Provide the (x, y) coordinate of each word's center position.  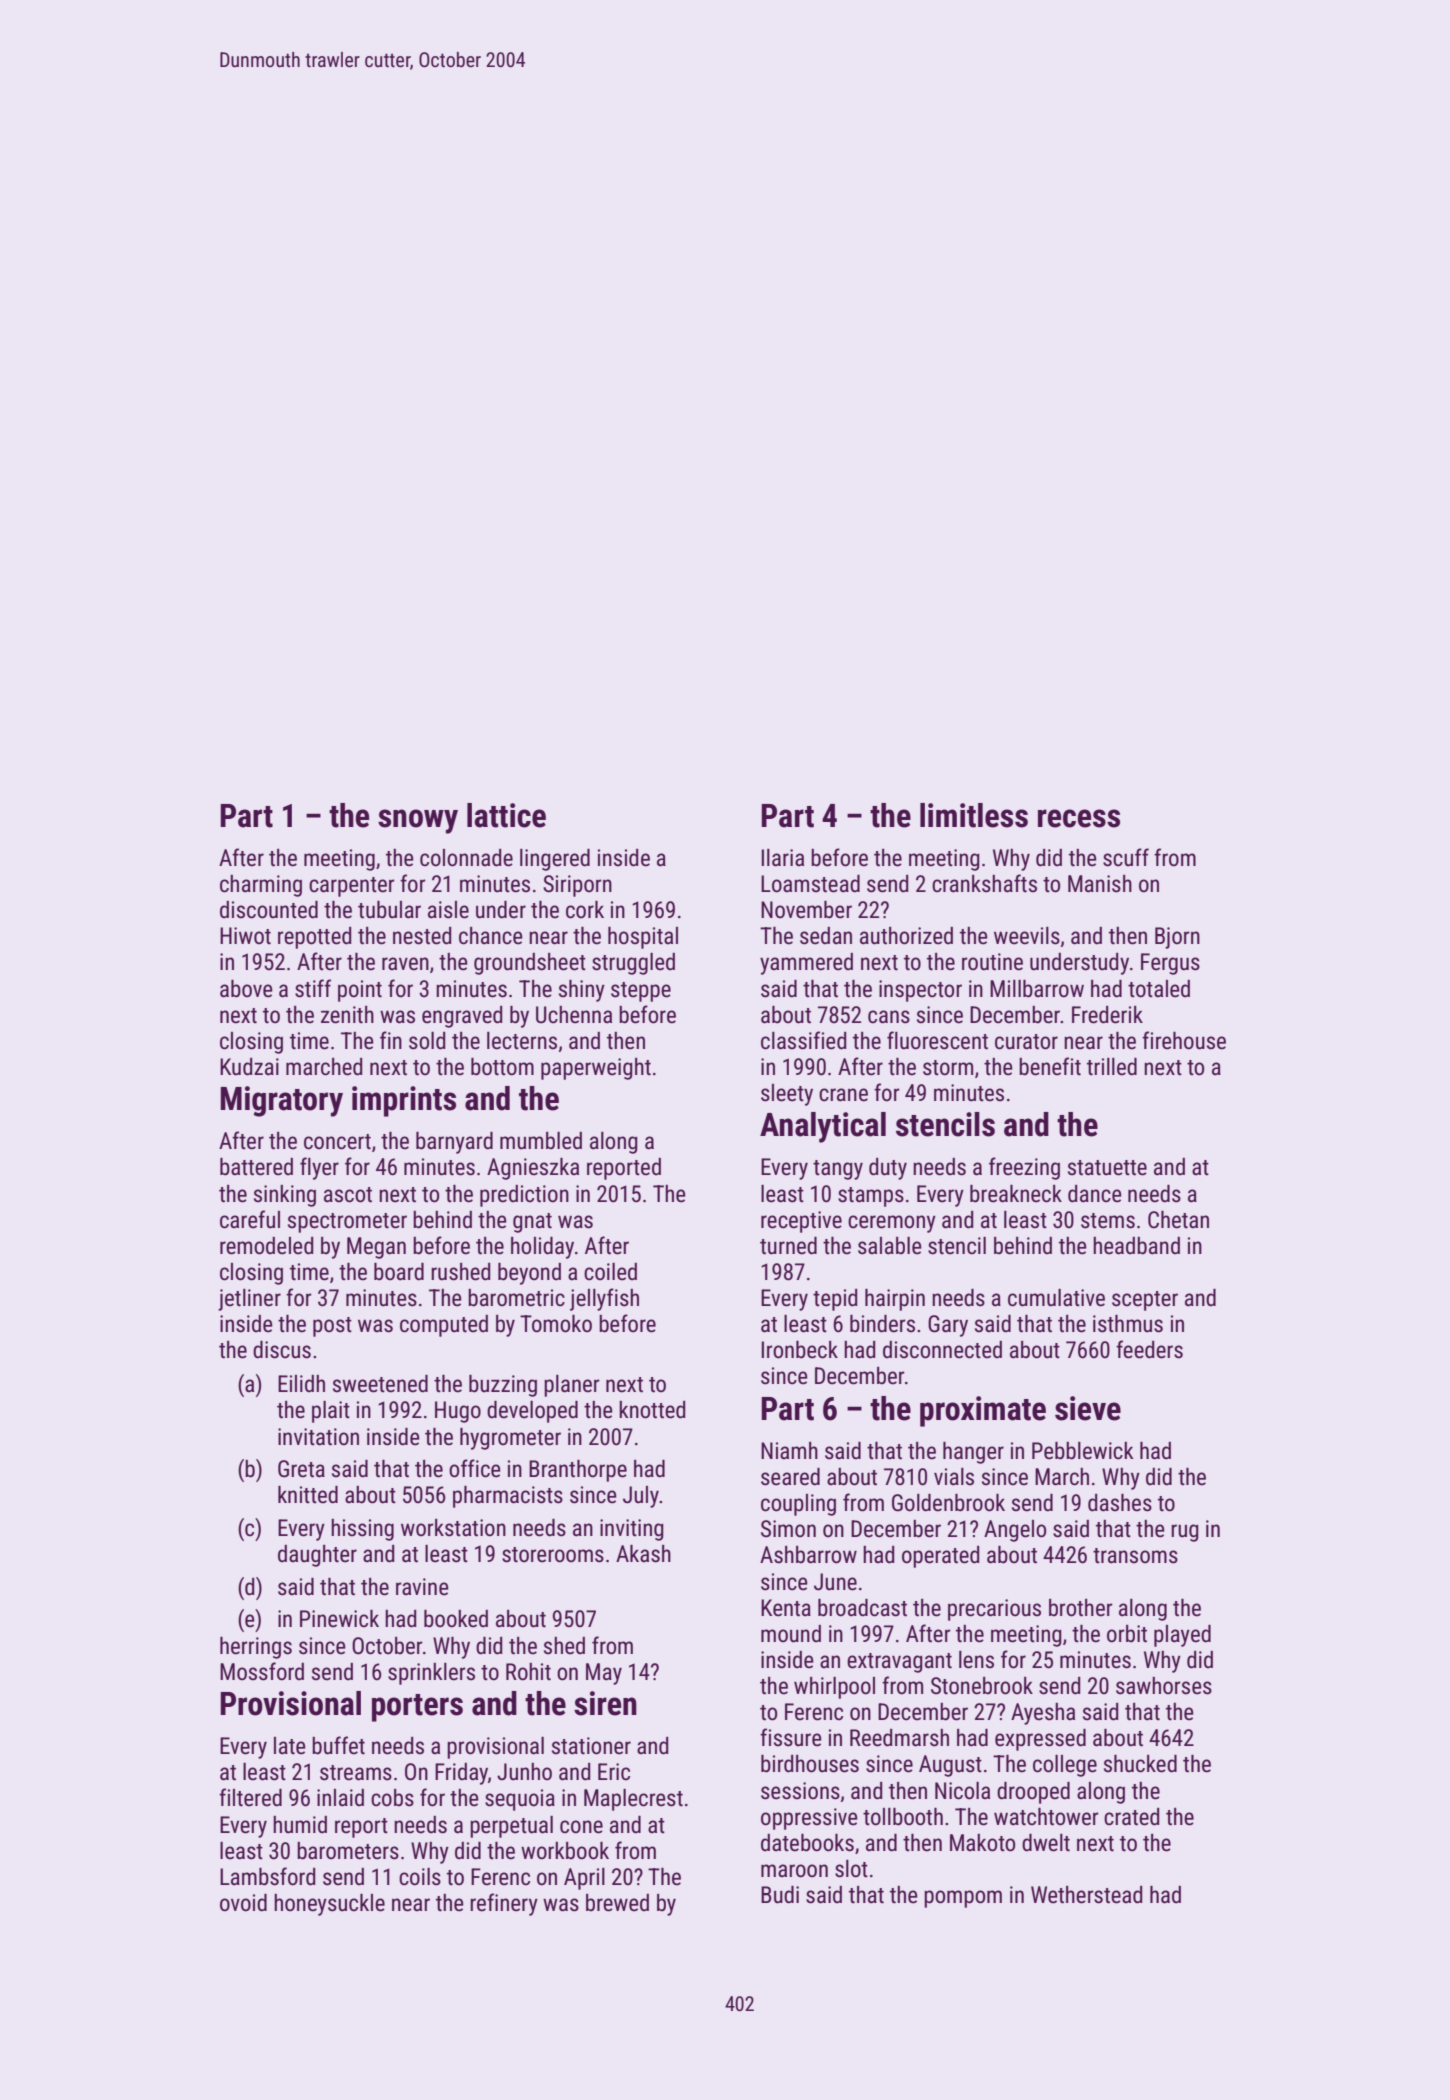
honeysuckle (329, 1905)
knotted (652, 1410)
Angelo (1015, 1531)
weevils (1027, 936)
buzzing (503, 1386)
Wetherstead (1086, 1895)
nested (422, 936)
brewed (617, 1903)
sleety (787, 1095)
